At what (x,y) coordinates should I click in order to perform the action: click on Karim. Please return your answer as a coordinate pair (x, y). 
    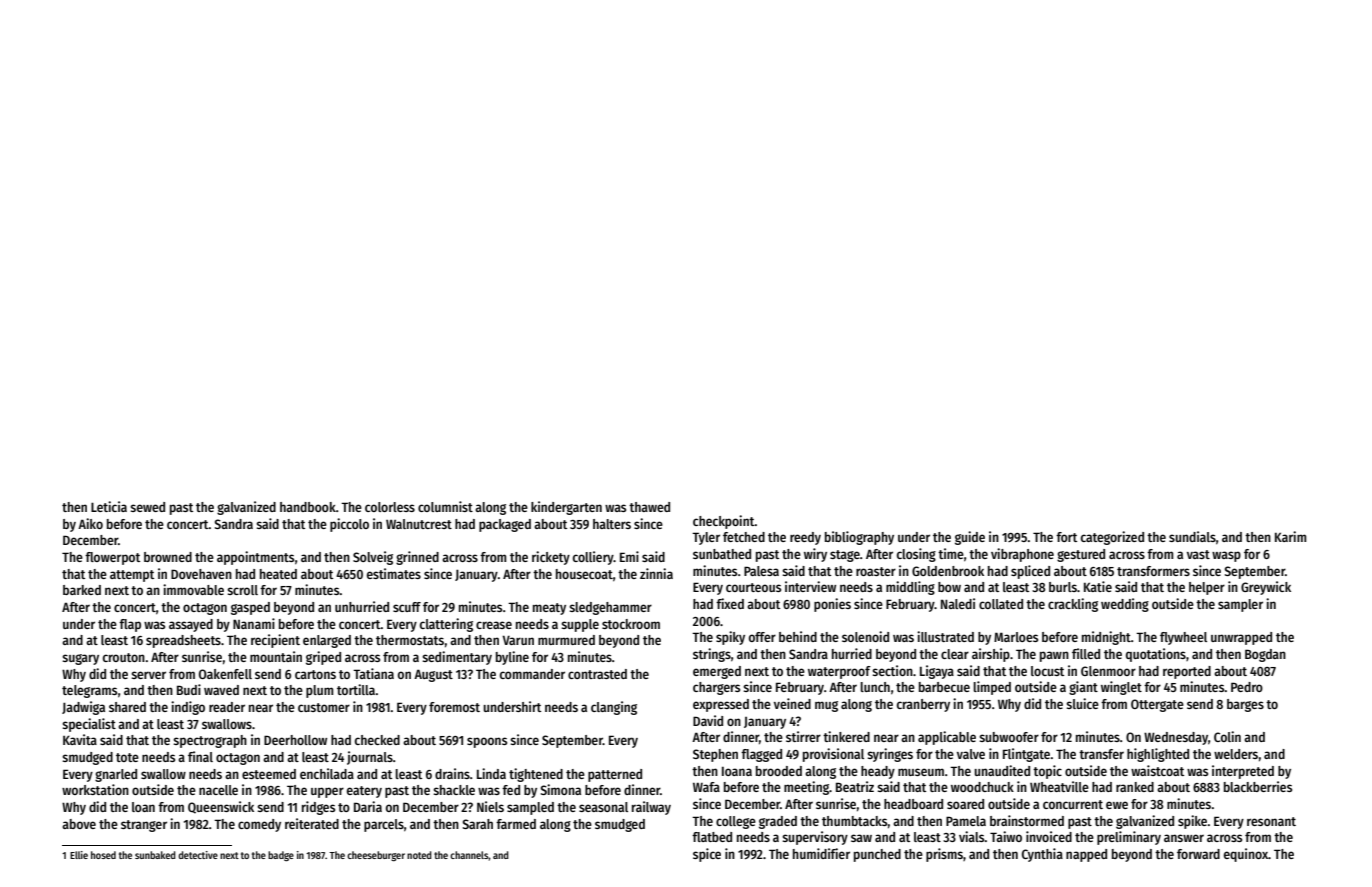
    Looking at the image, I should click on (1290, 536).
